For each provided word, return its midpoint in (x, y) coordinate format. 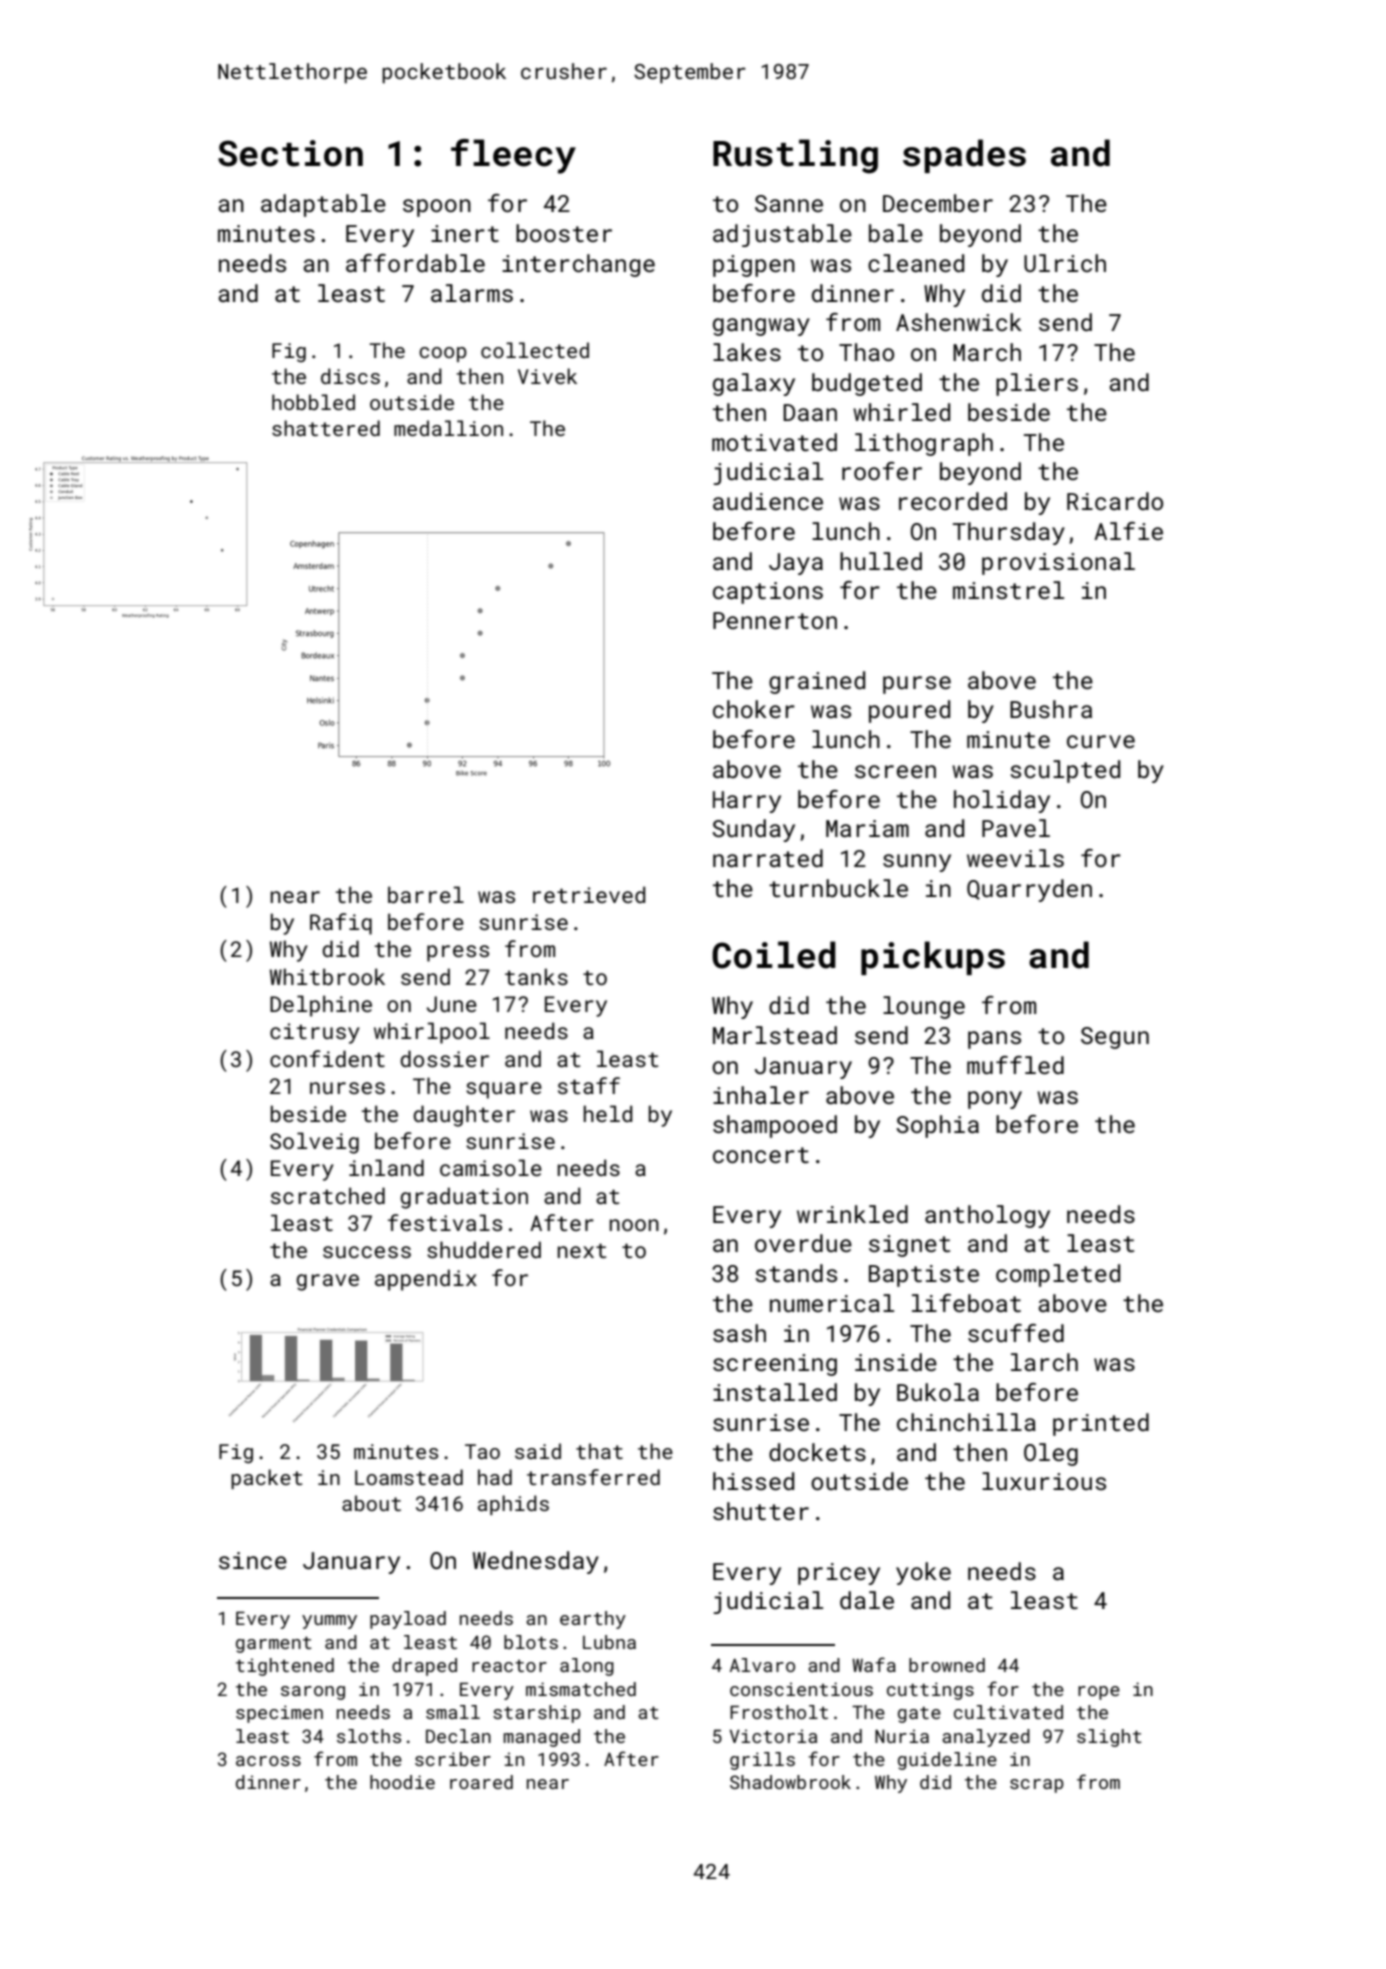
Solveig (314, 1143)
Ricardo (1115, 501)
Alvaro (762, 1665)
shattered (326, 428)
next (582, 1250)
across (268, 1761)
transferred (593, 1477)
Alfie (1128, 531)
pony (995, 1100)
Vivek (547, 376)
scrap (1037, 1786)
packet (267, 1479)
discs (350, 376)
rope (1099, 1693)
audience (768, 501)
